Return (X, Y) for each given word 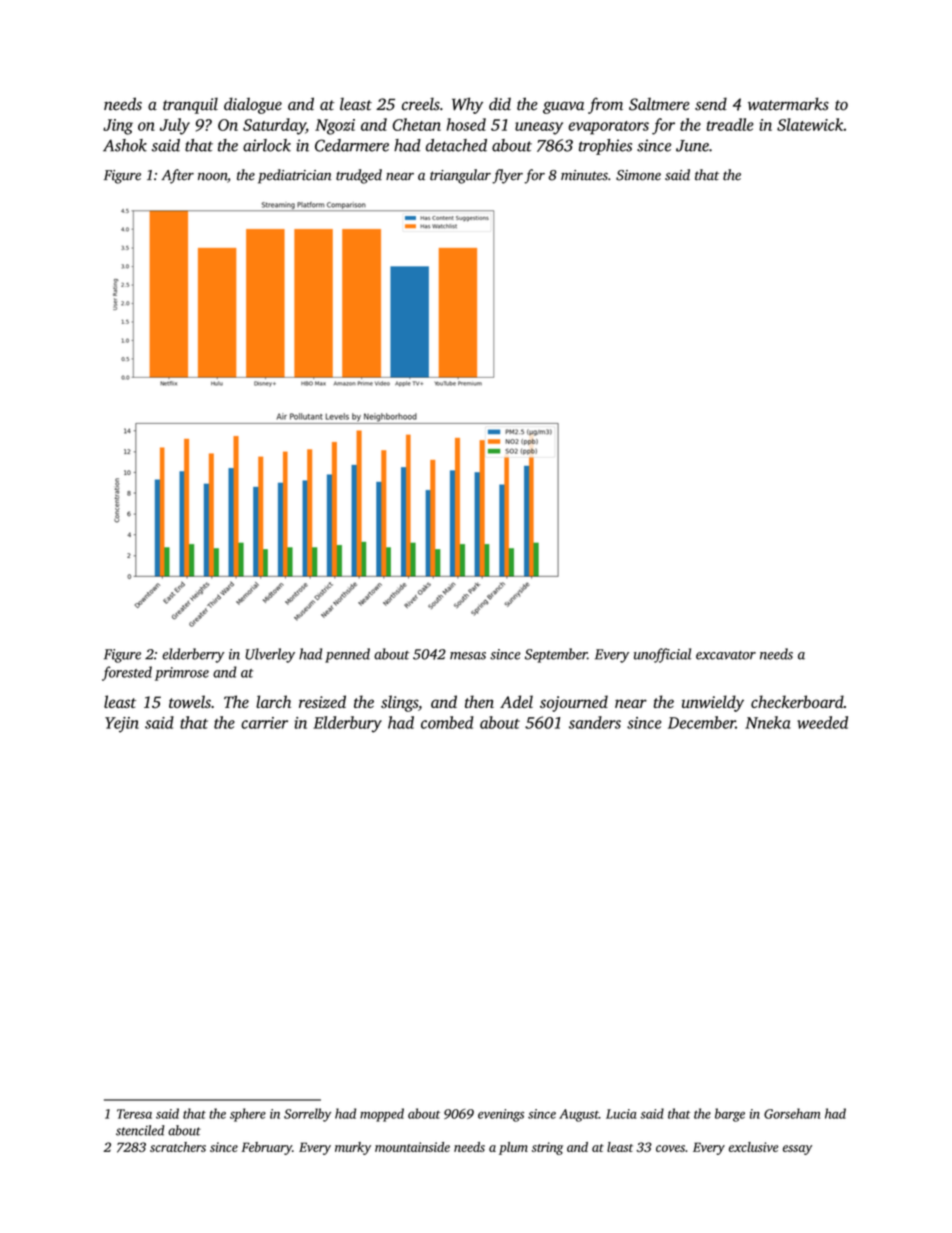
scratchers (178, 1147)
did (500, 104)
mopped (382, 1115)
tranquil (190, 106)
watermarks (788, 104)
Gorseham (792, 1113)
